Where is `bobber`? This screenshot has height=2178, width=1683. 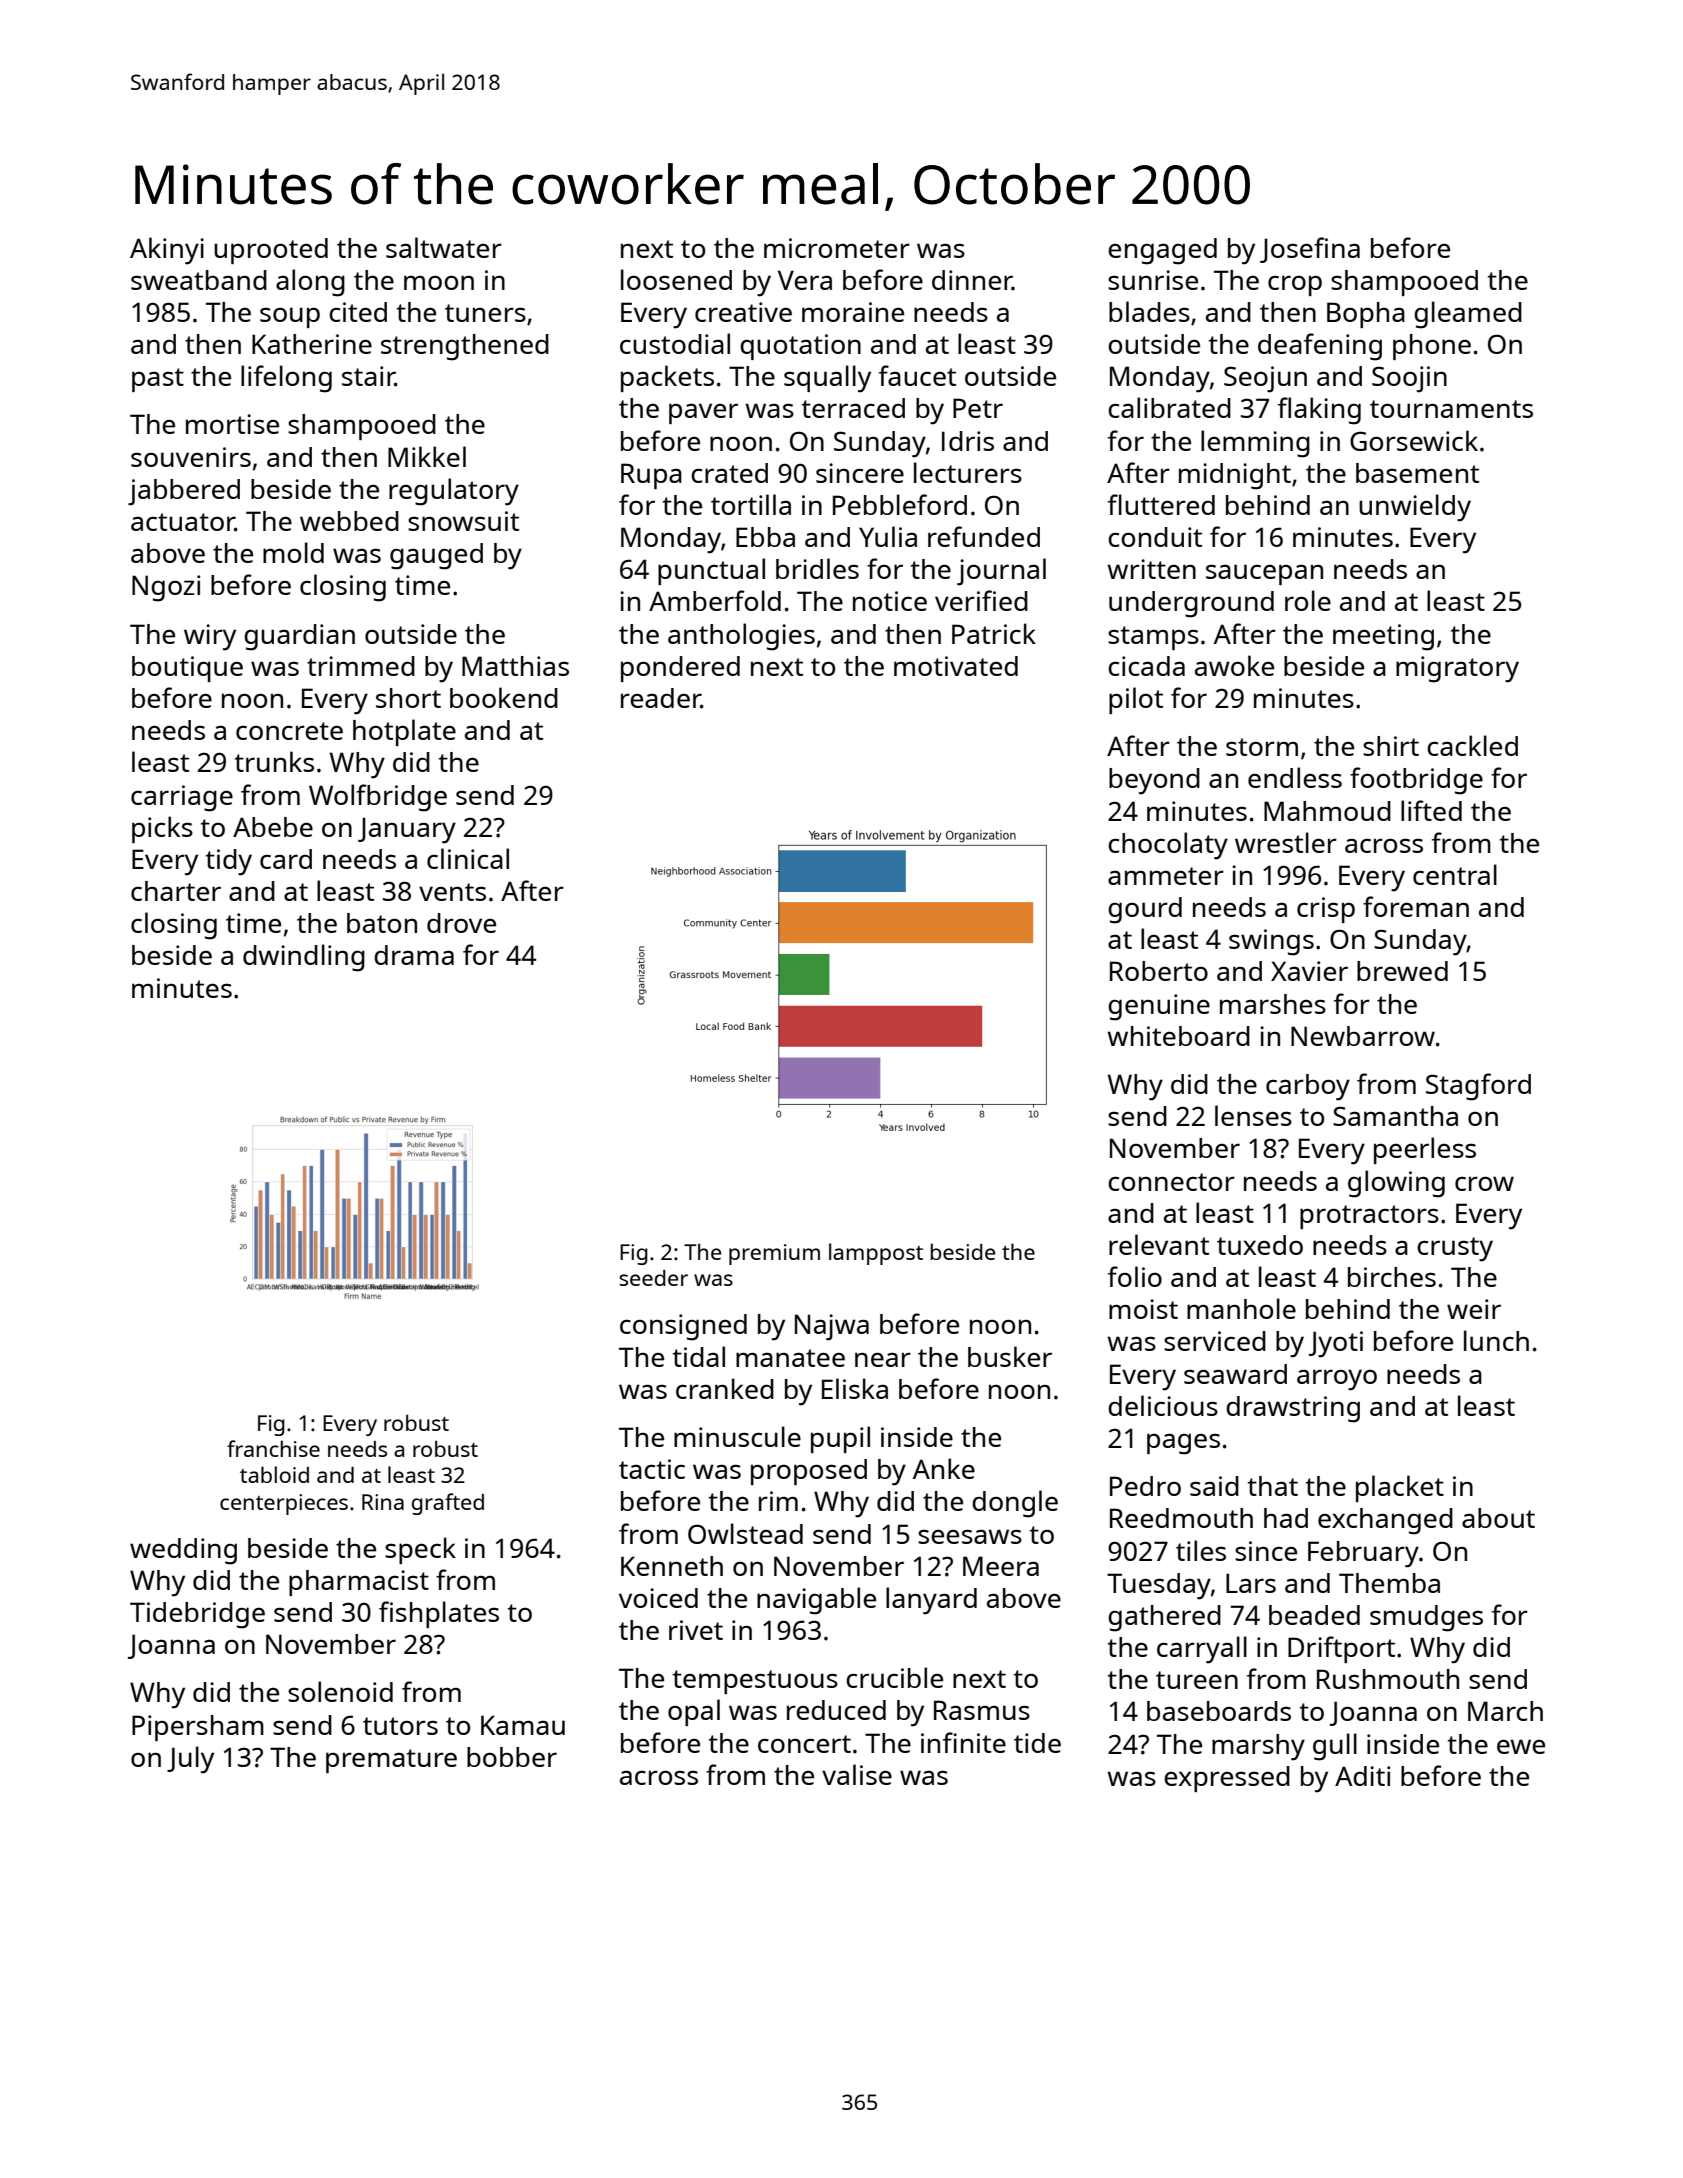 bobber is located at coordinates (512, 1757).
